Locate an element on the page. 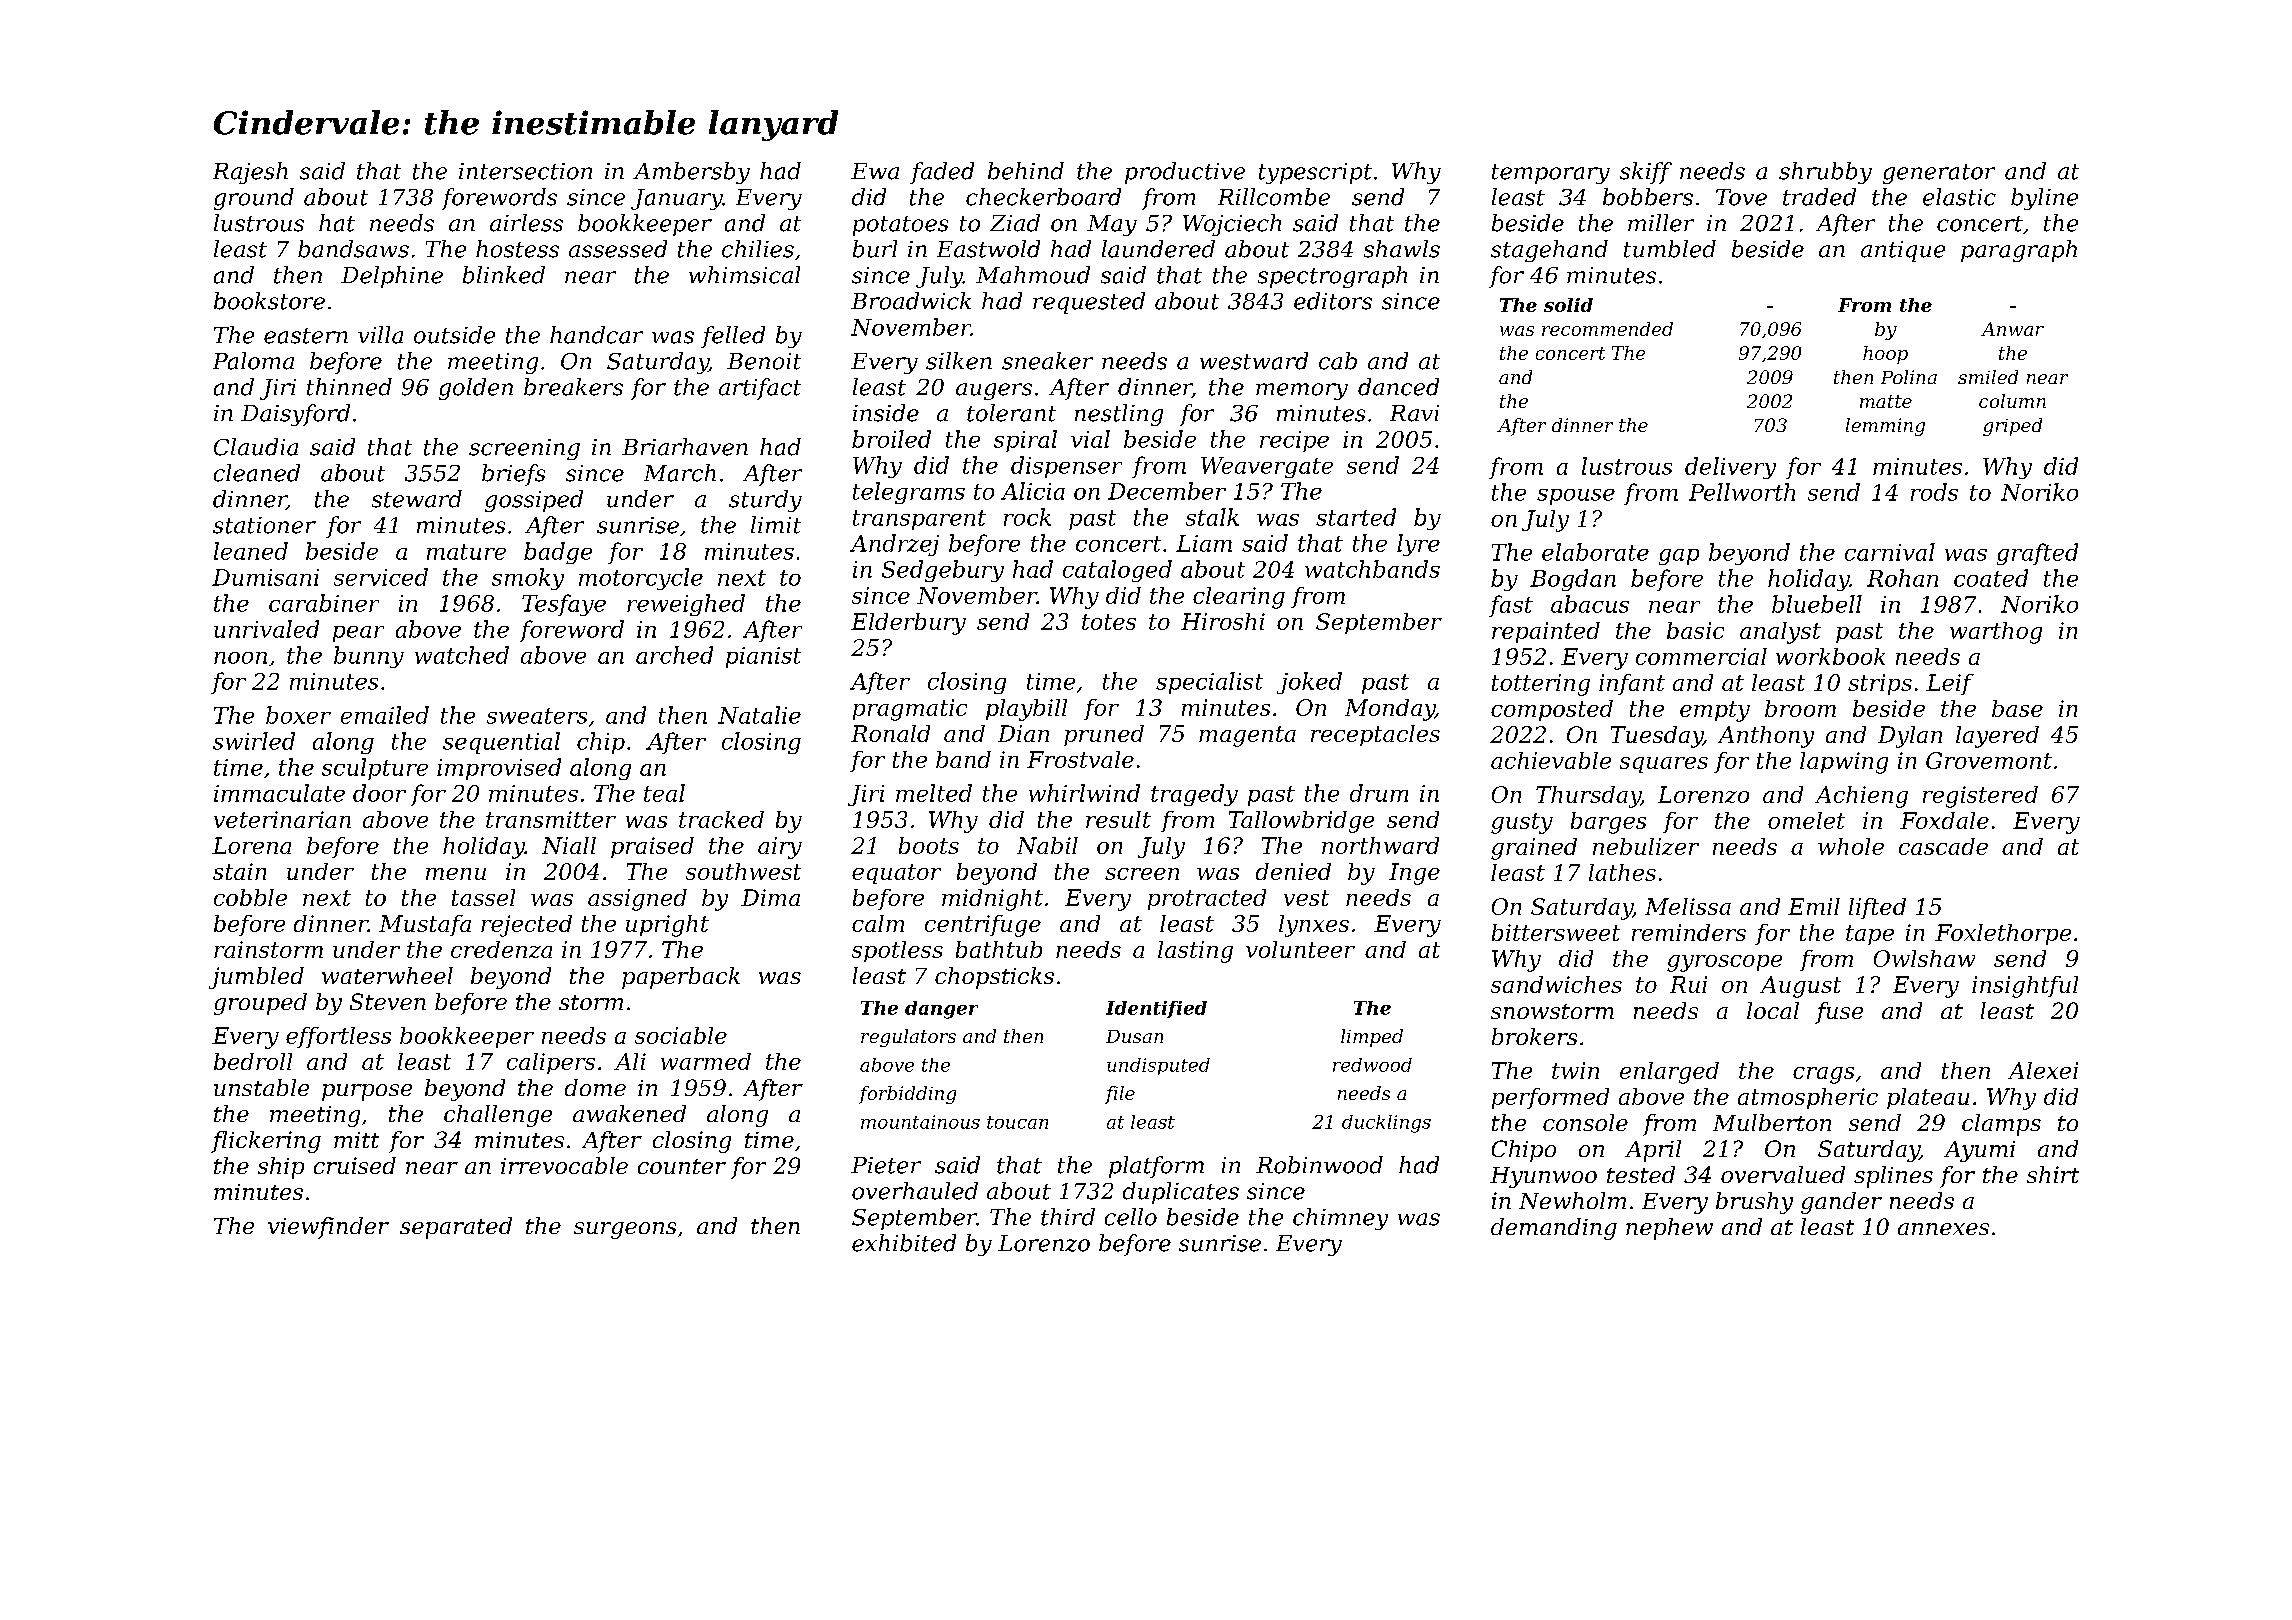 The height and width of the page is (1620, 2292). lapwing is located at coordinates (1844, 763).
